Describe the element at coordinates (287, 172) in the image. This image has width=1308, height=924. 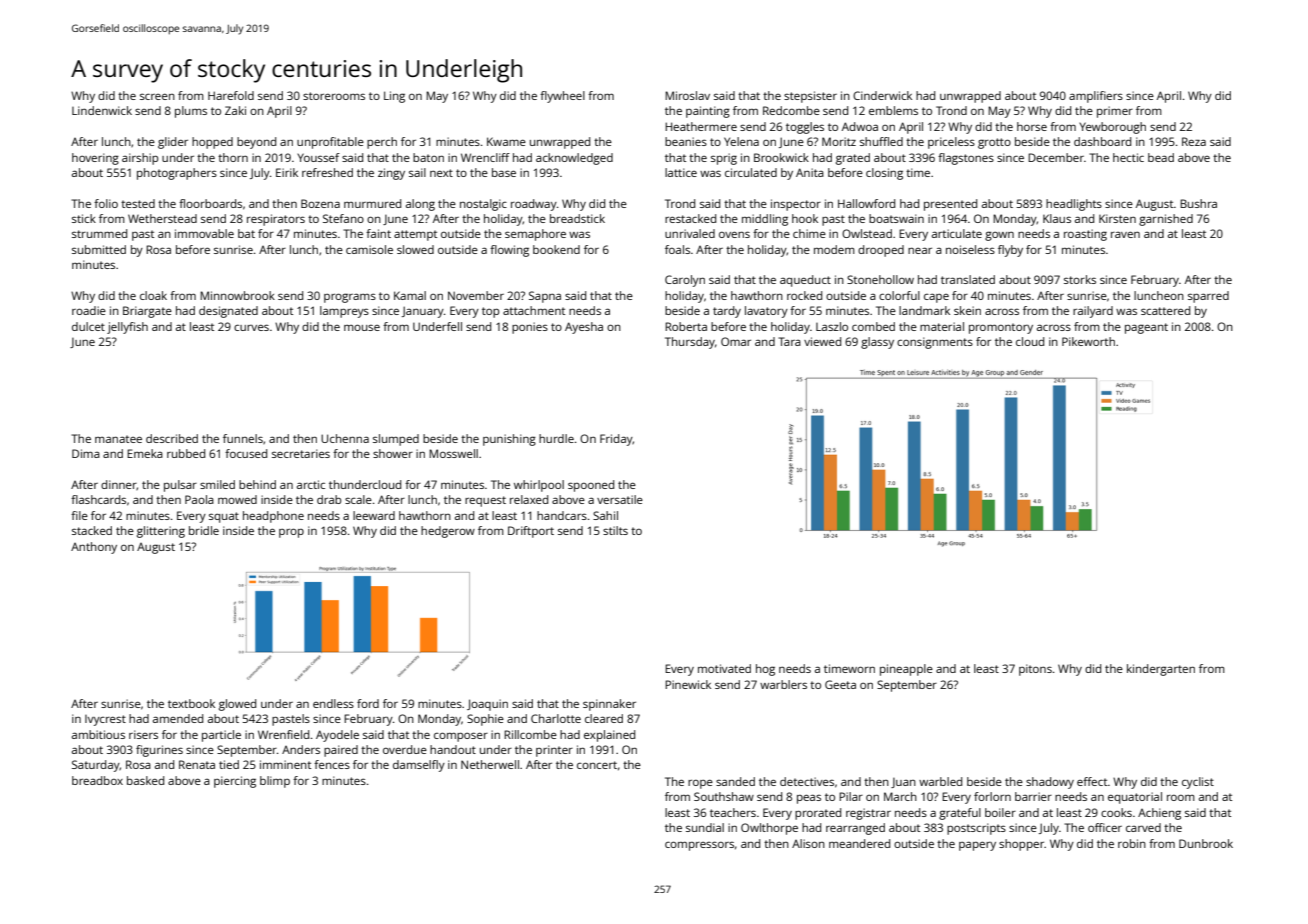
I see `Eirik` at that location.
